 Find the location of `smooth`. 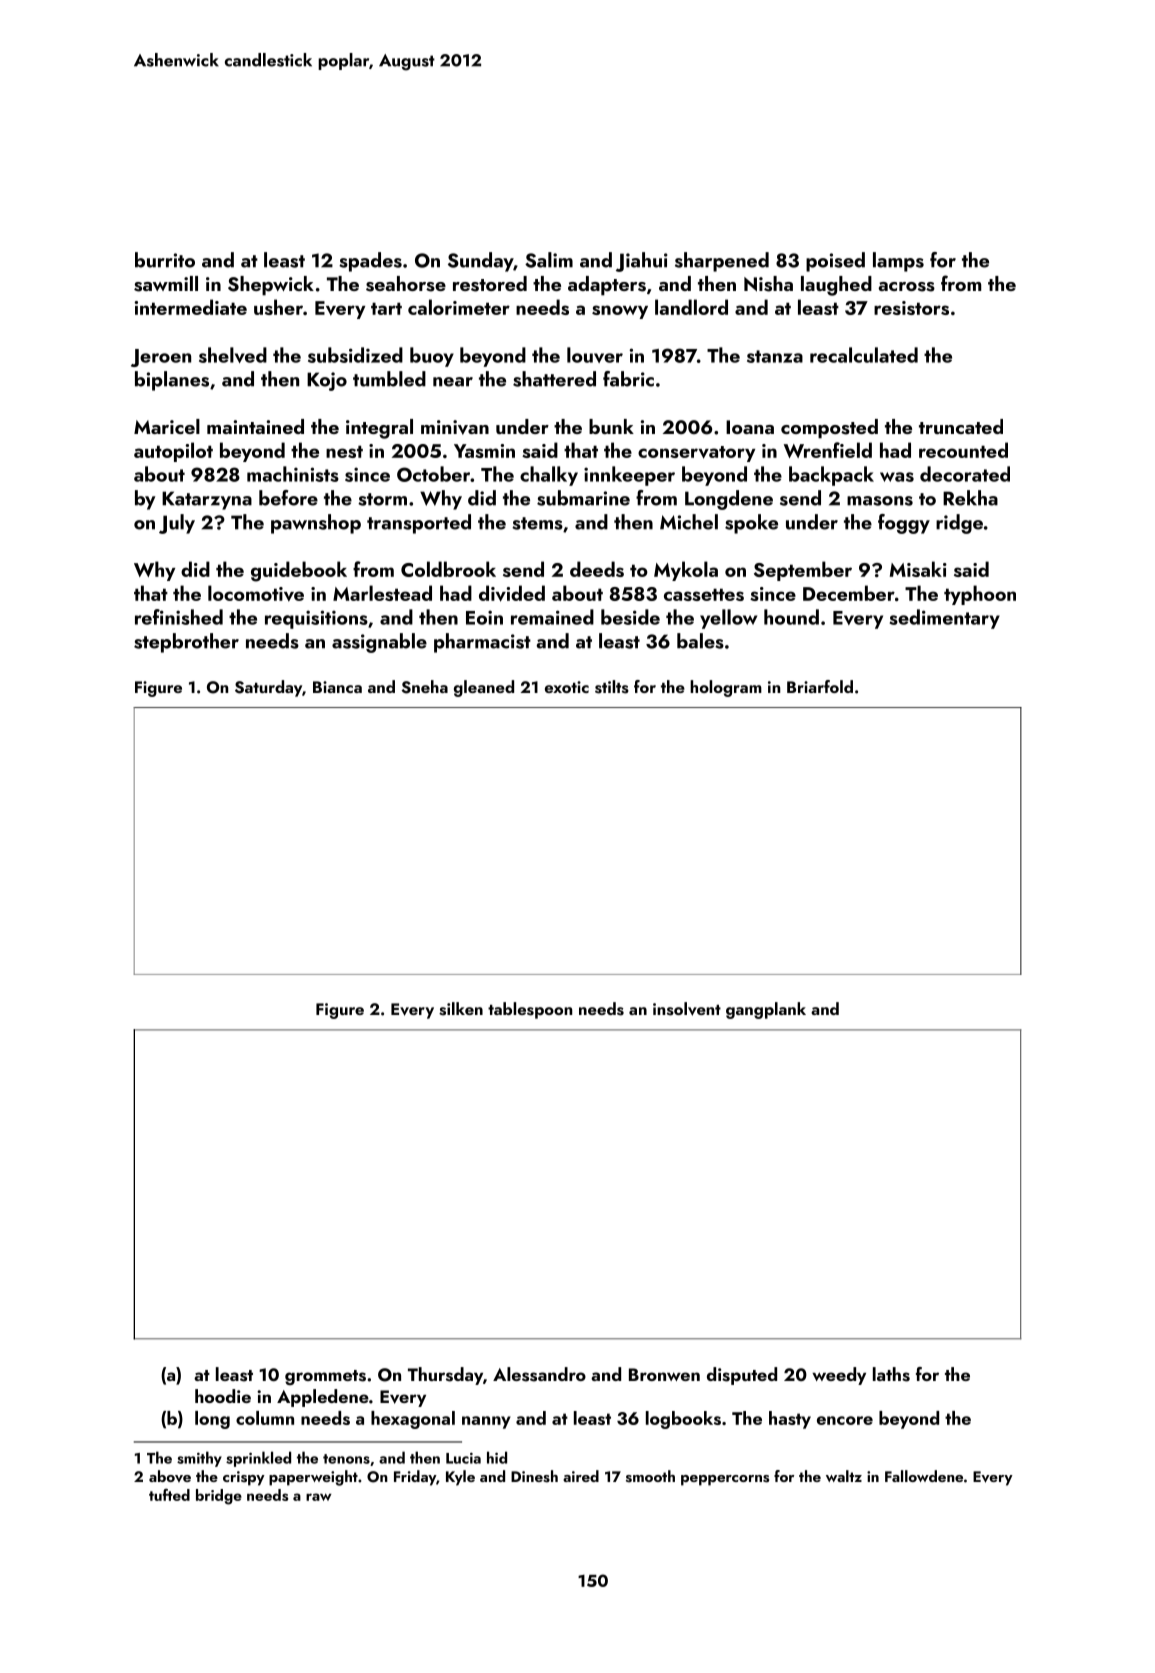

smooth is located at coordinates (650, 1476).
